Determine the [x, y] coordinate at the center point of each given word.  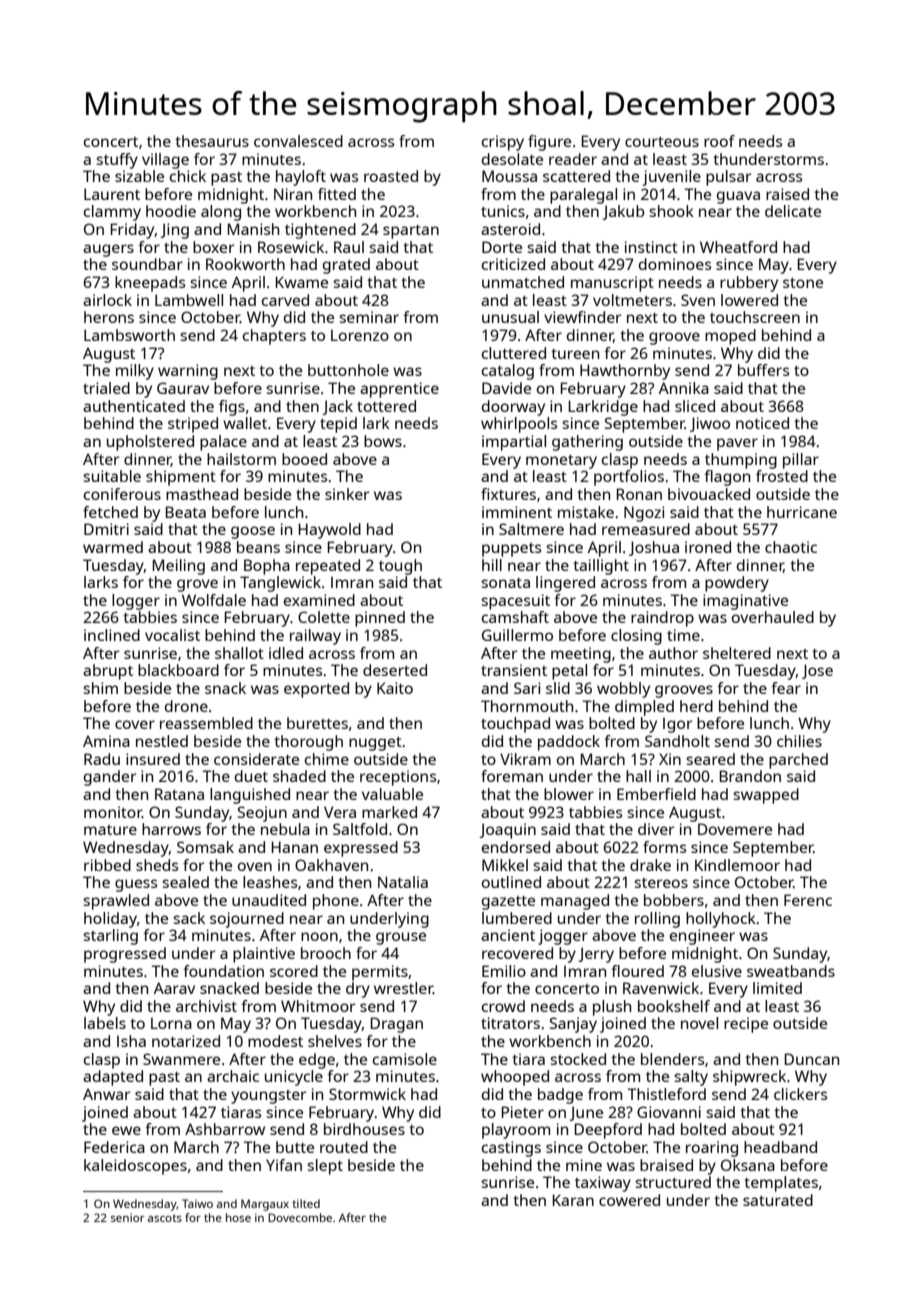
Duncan [812, 1059]
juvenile [672, 178]
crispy [503, 143]
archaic [233, 1076]
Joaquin [507, 831]
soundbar [147, 264]
